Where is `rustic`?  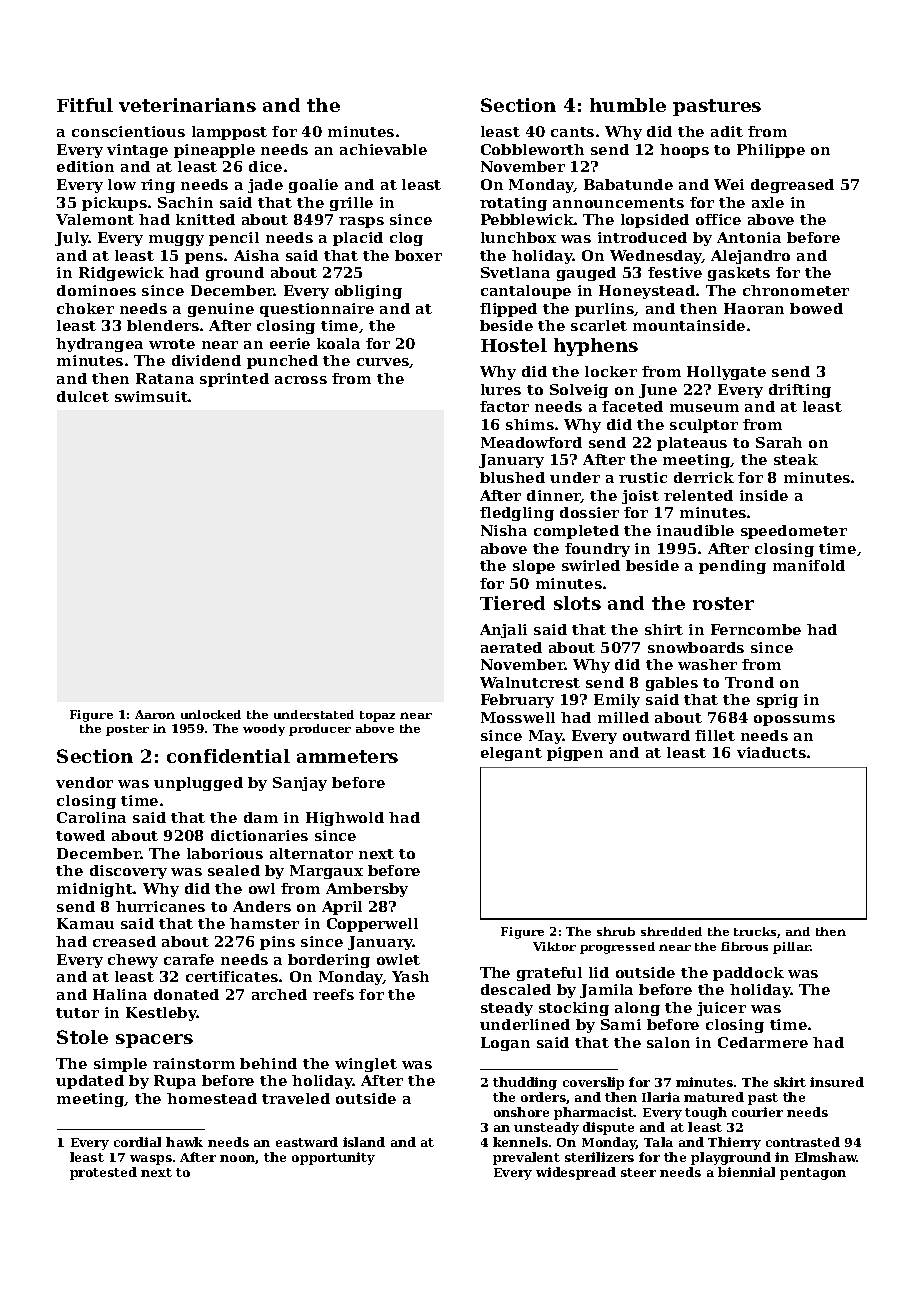 rustic is located at coordinates (643, 477).
